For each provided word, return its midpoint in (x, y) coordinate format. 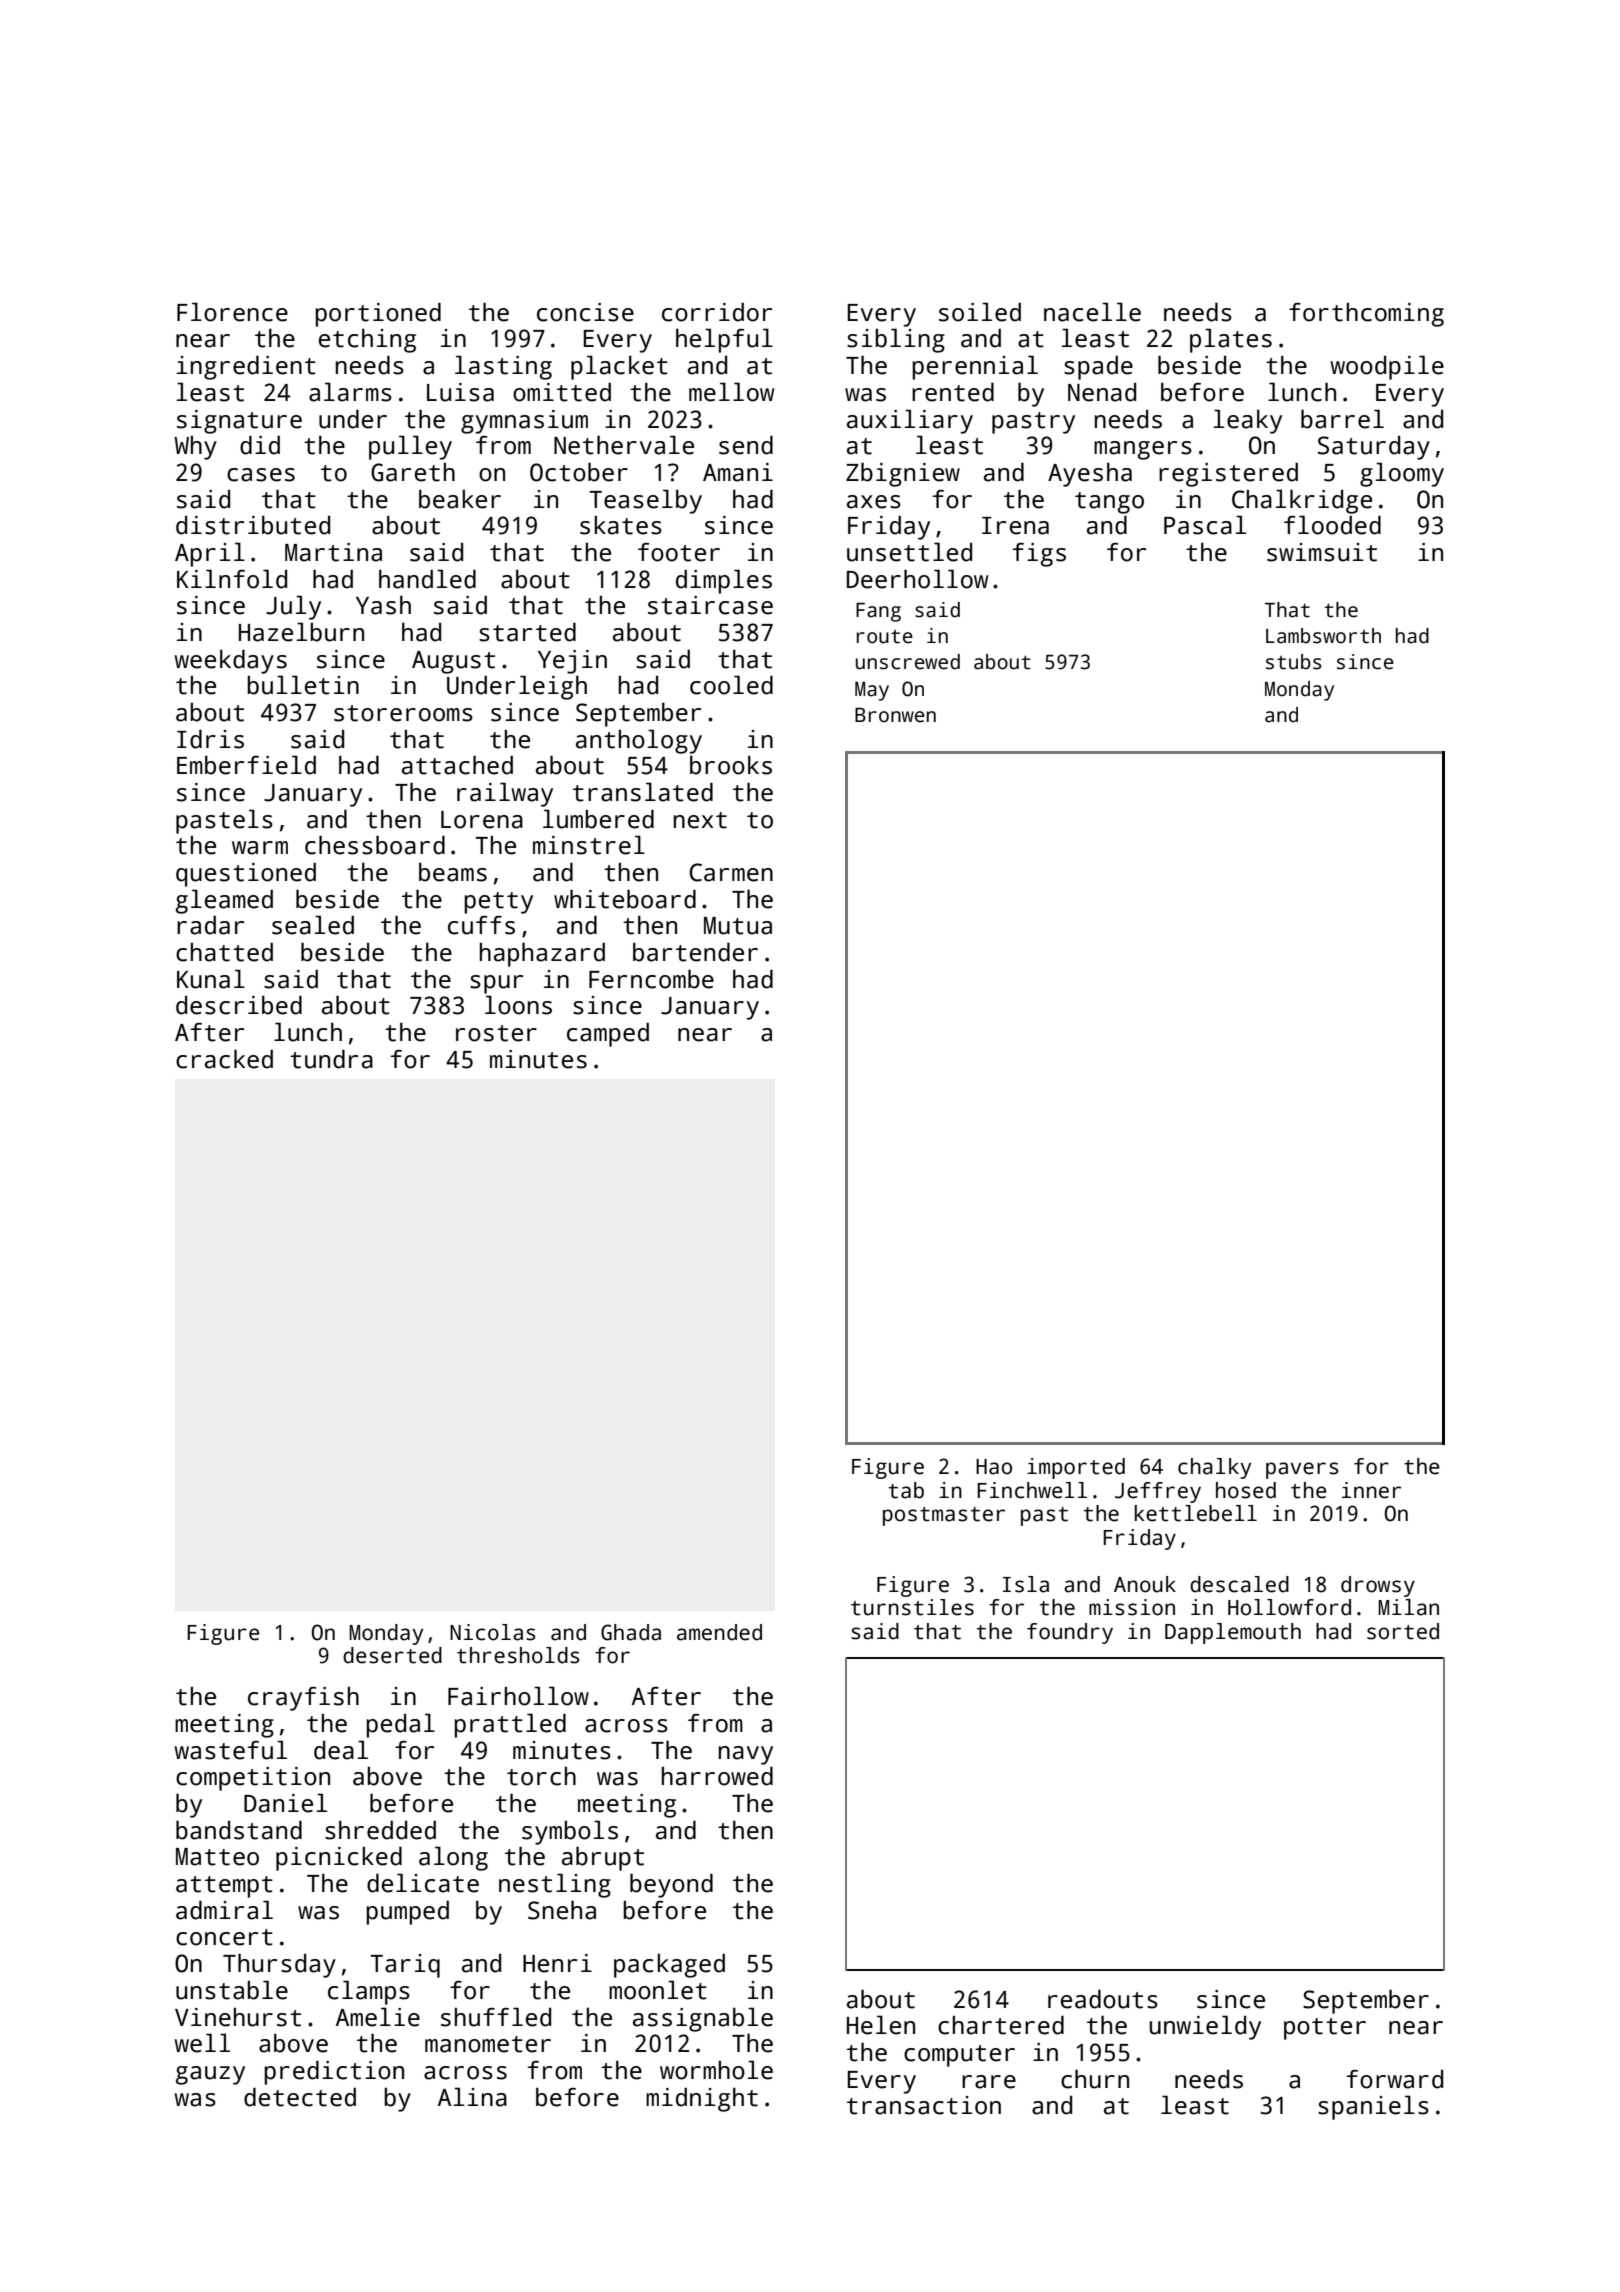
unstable (232, 1990)
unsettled (909, 552)
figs (1039, 555)
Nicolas (492, 1632)
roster (496, 1033)
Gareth (413, 472)
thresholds (518, 1655)
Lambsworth (1323, 636)
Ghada (631, 1632)
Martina (333, 552)
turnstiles (912, 1607)
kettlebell (1196, 1513)
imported (1076, 1468)
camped (608, 1034)
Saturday (1374, 448)
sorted (1403, 1631)
